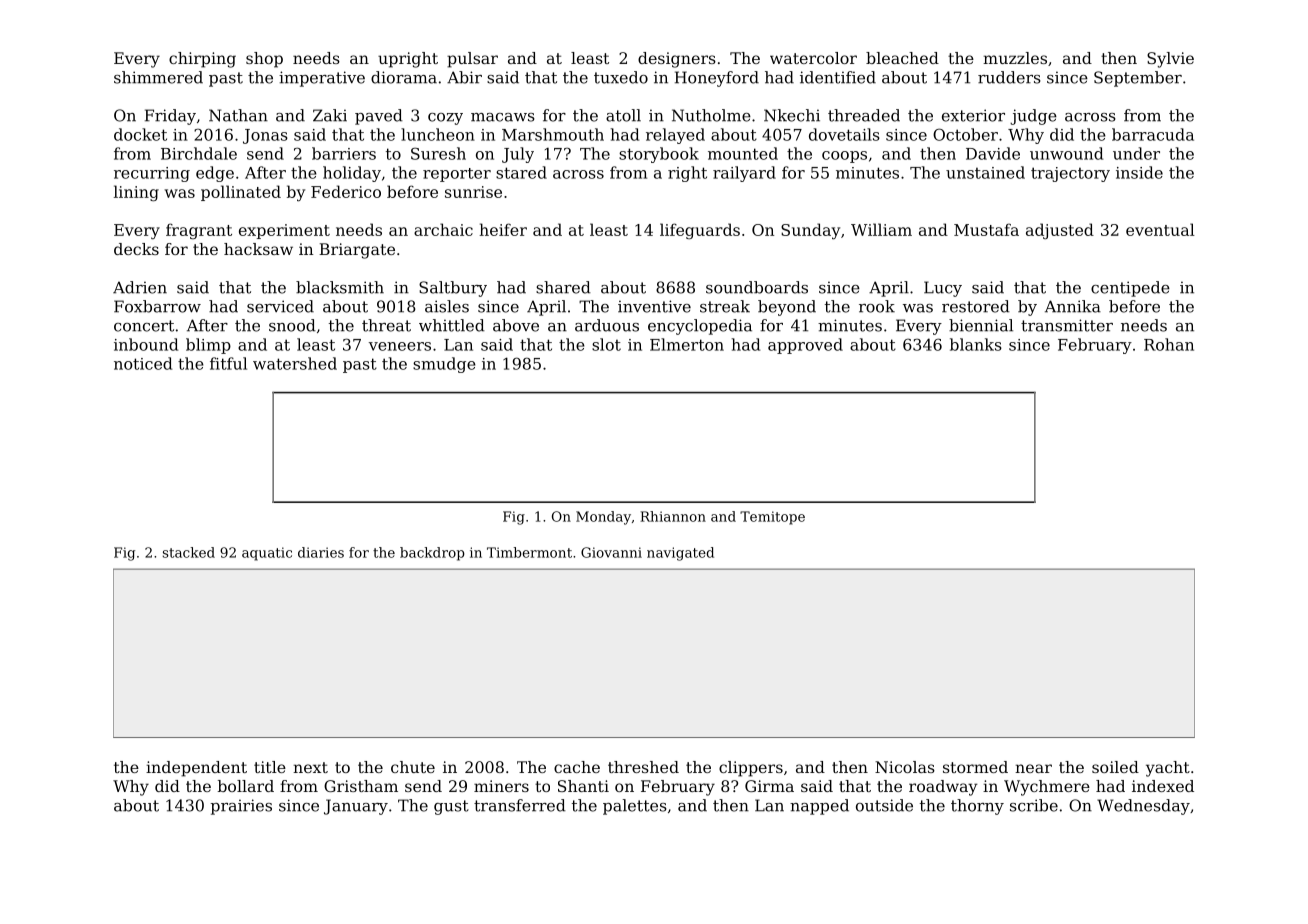  I want to click on Wednesday, so click(1143, 807).
